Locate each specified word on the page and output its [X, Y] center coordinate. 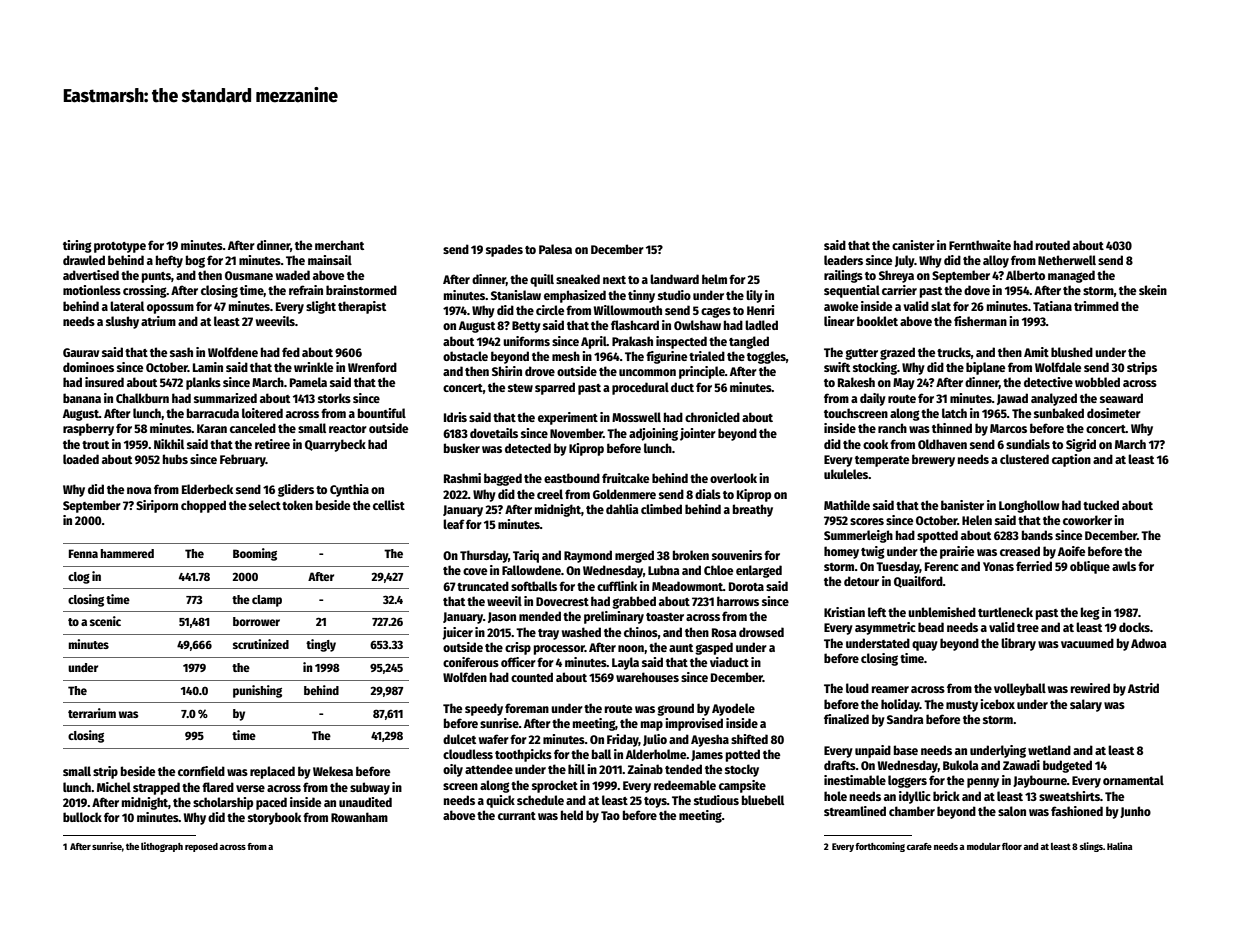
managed [1071, 276]
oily [453, 770]
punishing [257, 691]
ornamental [1133, 780]
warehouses [647, 677]
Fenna [83, 553]
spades [504, 250]
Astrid [1143, 688]
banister [962, 505]
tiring [77, 246]
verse [250, 788]
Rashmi [462, 478]
